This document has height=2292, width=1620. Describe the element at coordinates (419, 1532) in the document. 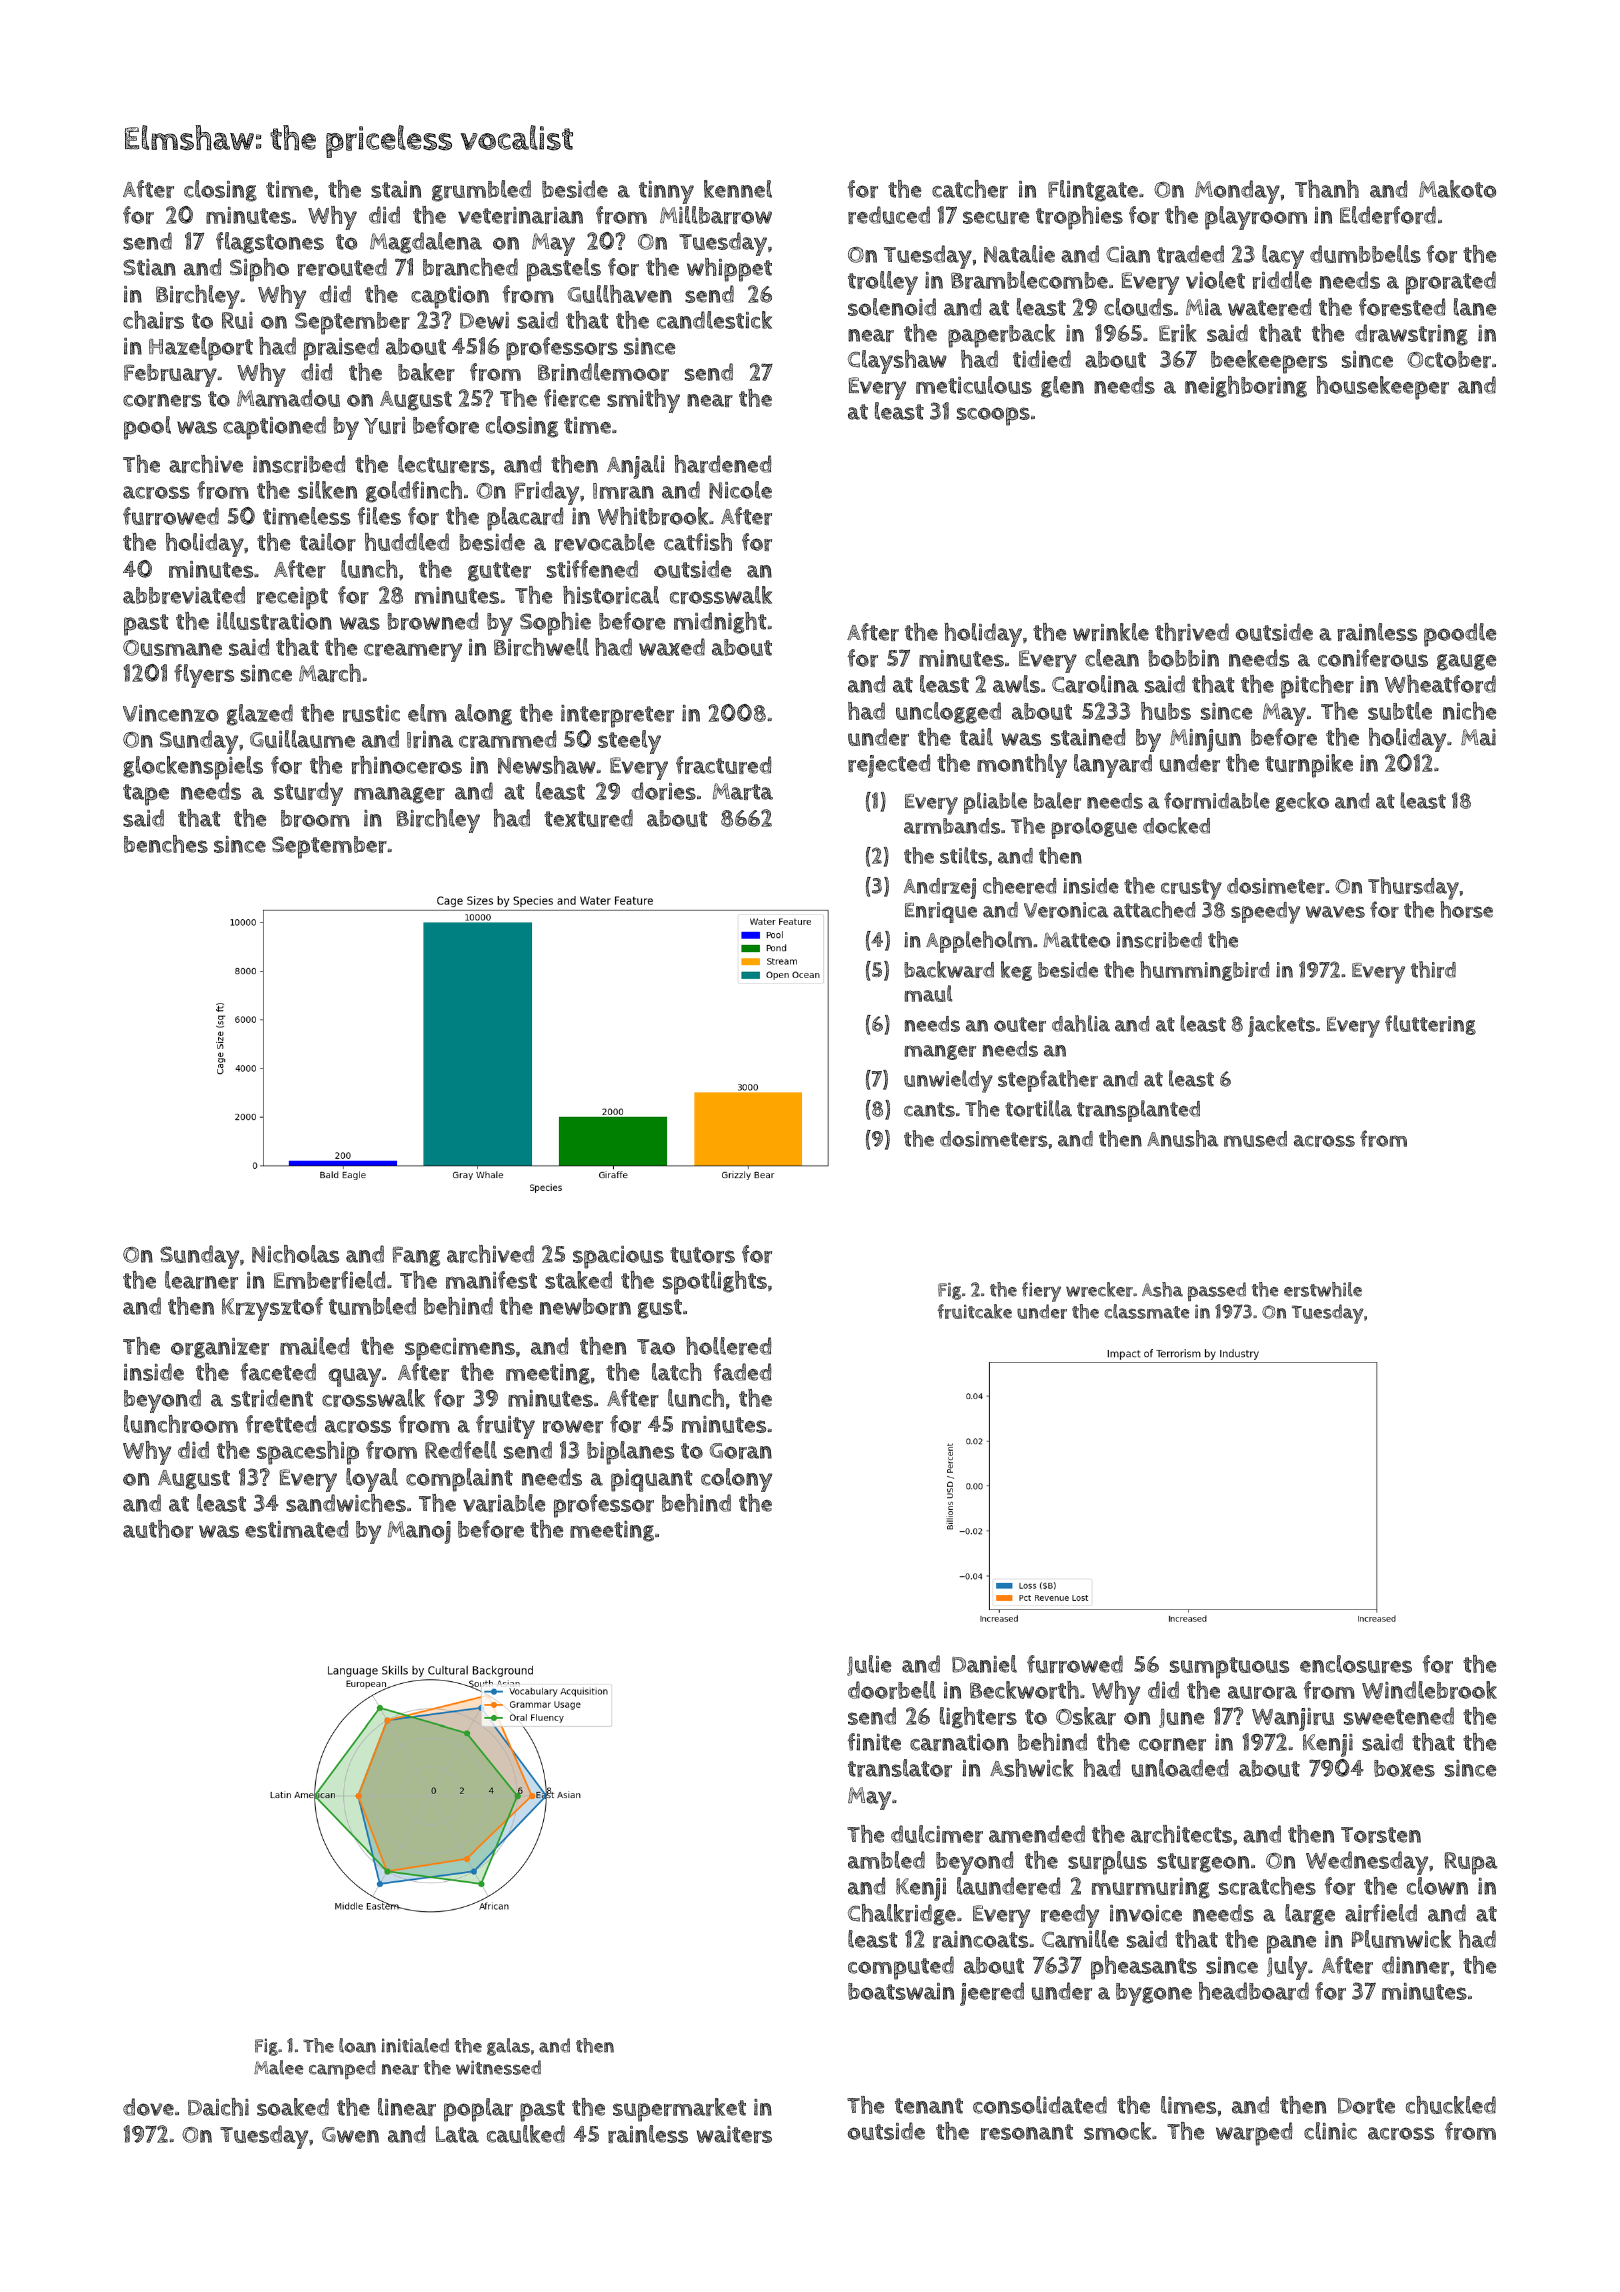

I see `Manoj` at that location.
